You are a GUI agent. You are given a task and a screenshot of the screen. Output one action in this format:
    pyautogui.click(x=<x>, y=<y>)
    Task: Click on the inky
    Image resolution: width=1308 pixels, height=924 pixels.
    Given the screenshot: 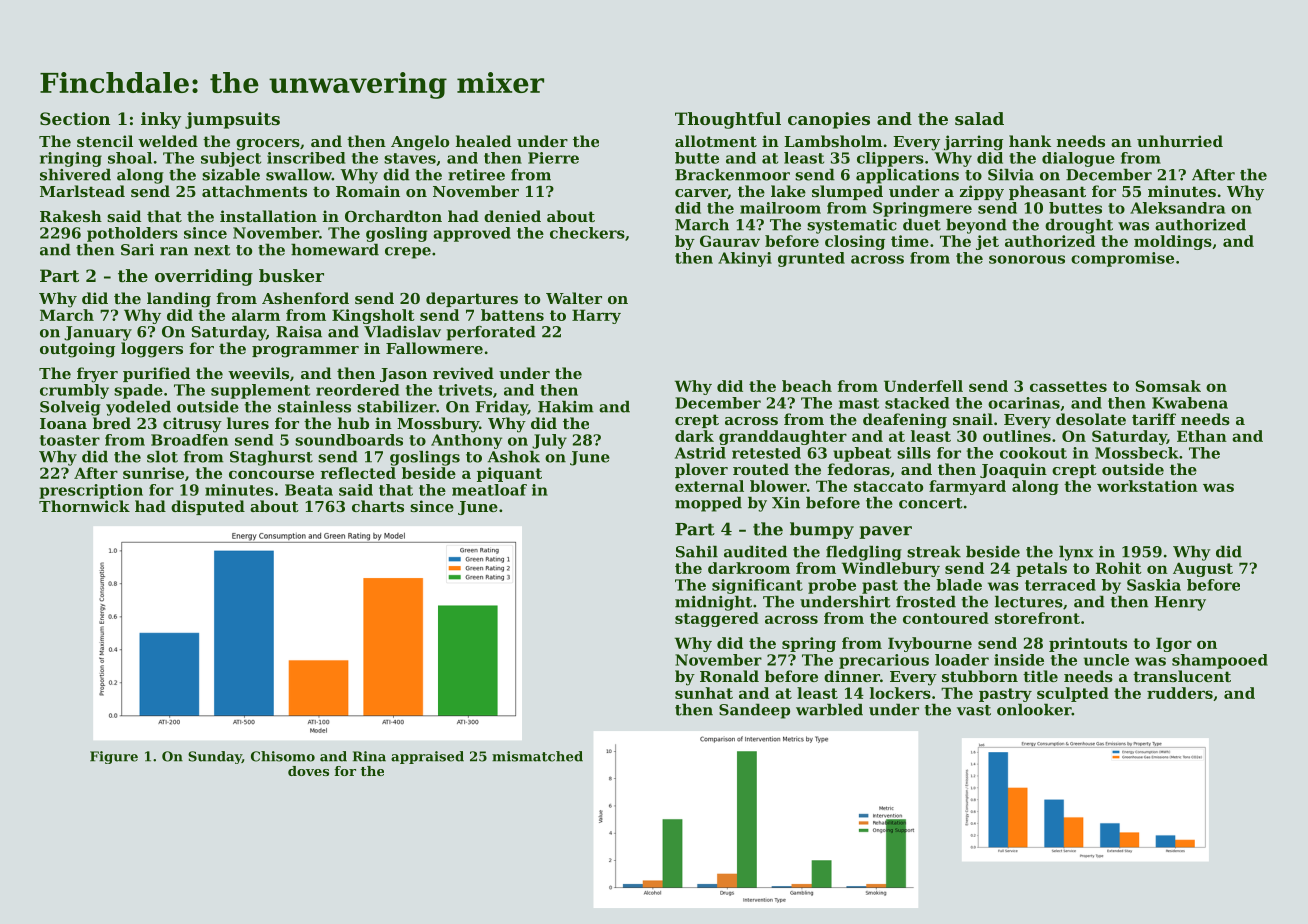 What is the action you would take?
    pyautogui.click(x=161, y=120)
